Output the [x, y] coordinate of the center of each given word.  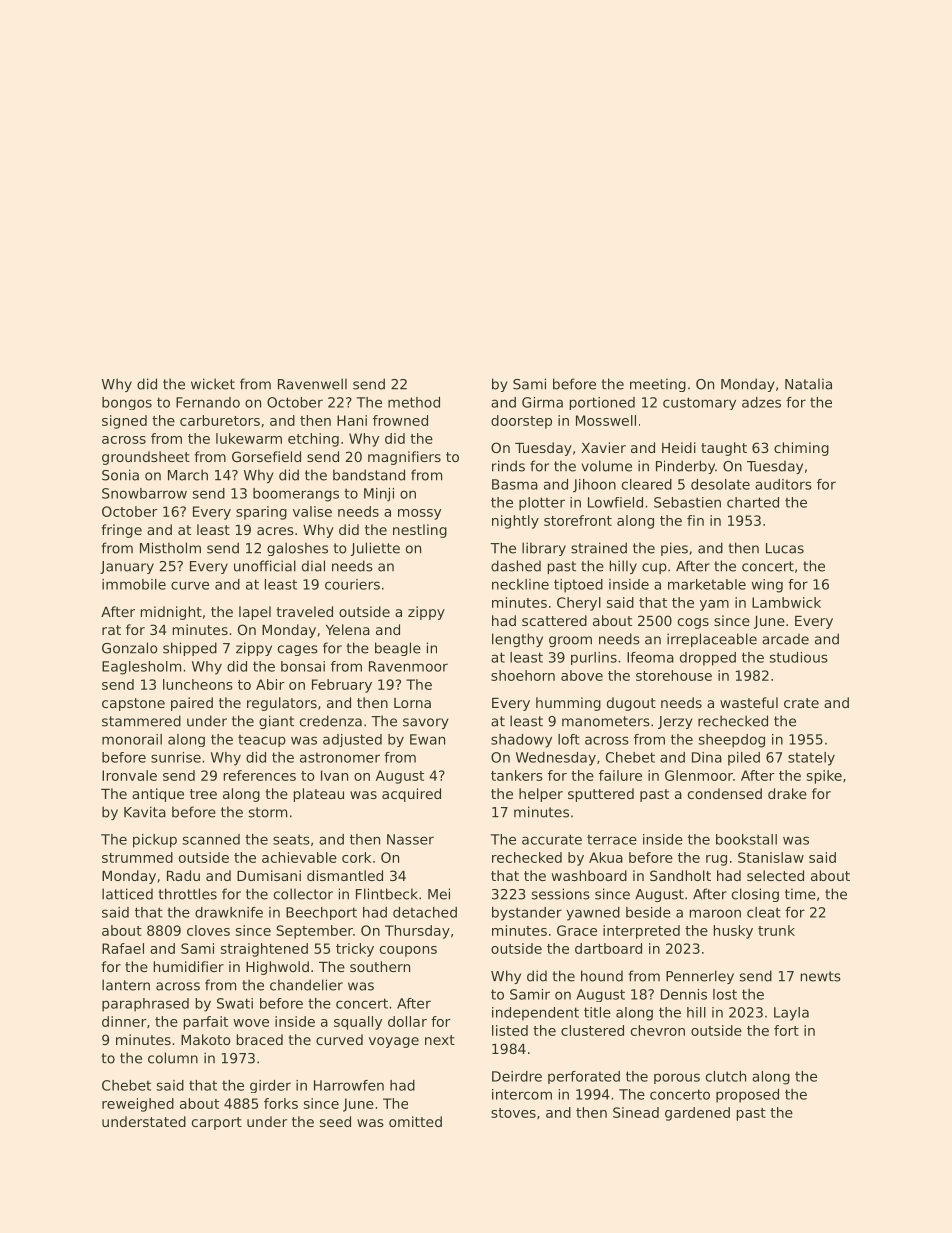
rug [716, 860]
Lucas [785, 548]
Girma [542, 402]
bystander [527, 914]
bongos [127, 403]
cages [298, 650]
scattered [554, 620]
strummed [137, 857]
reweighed [138, 1105]
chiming [801, 449]
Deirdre [517, 1076]
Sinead [636, 1112]
